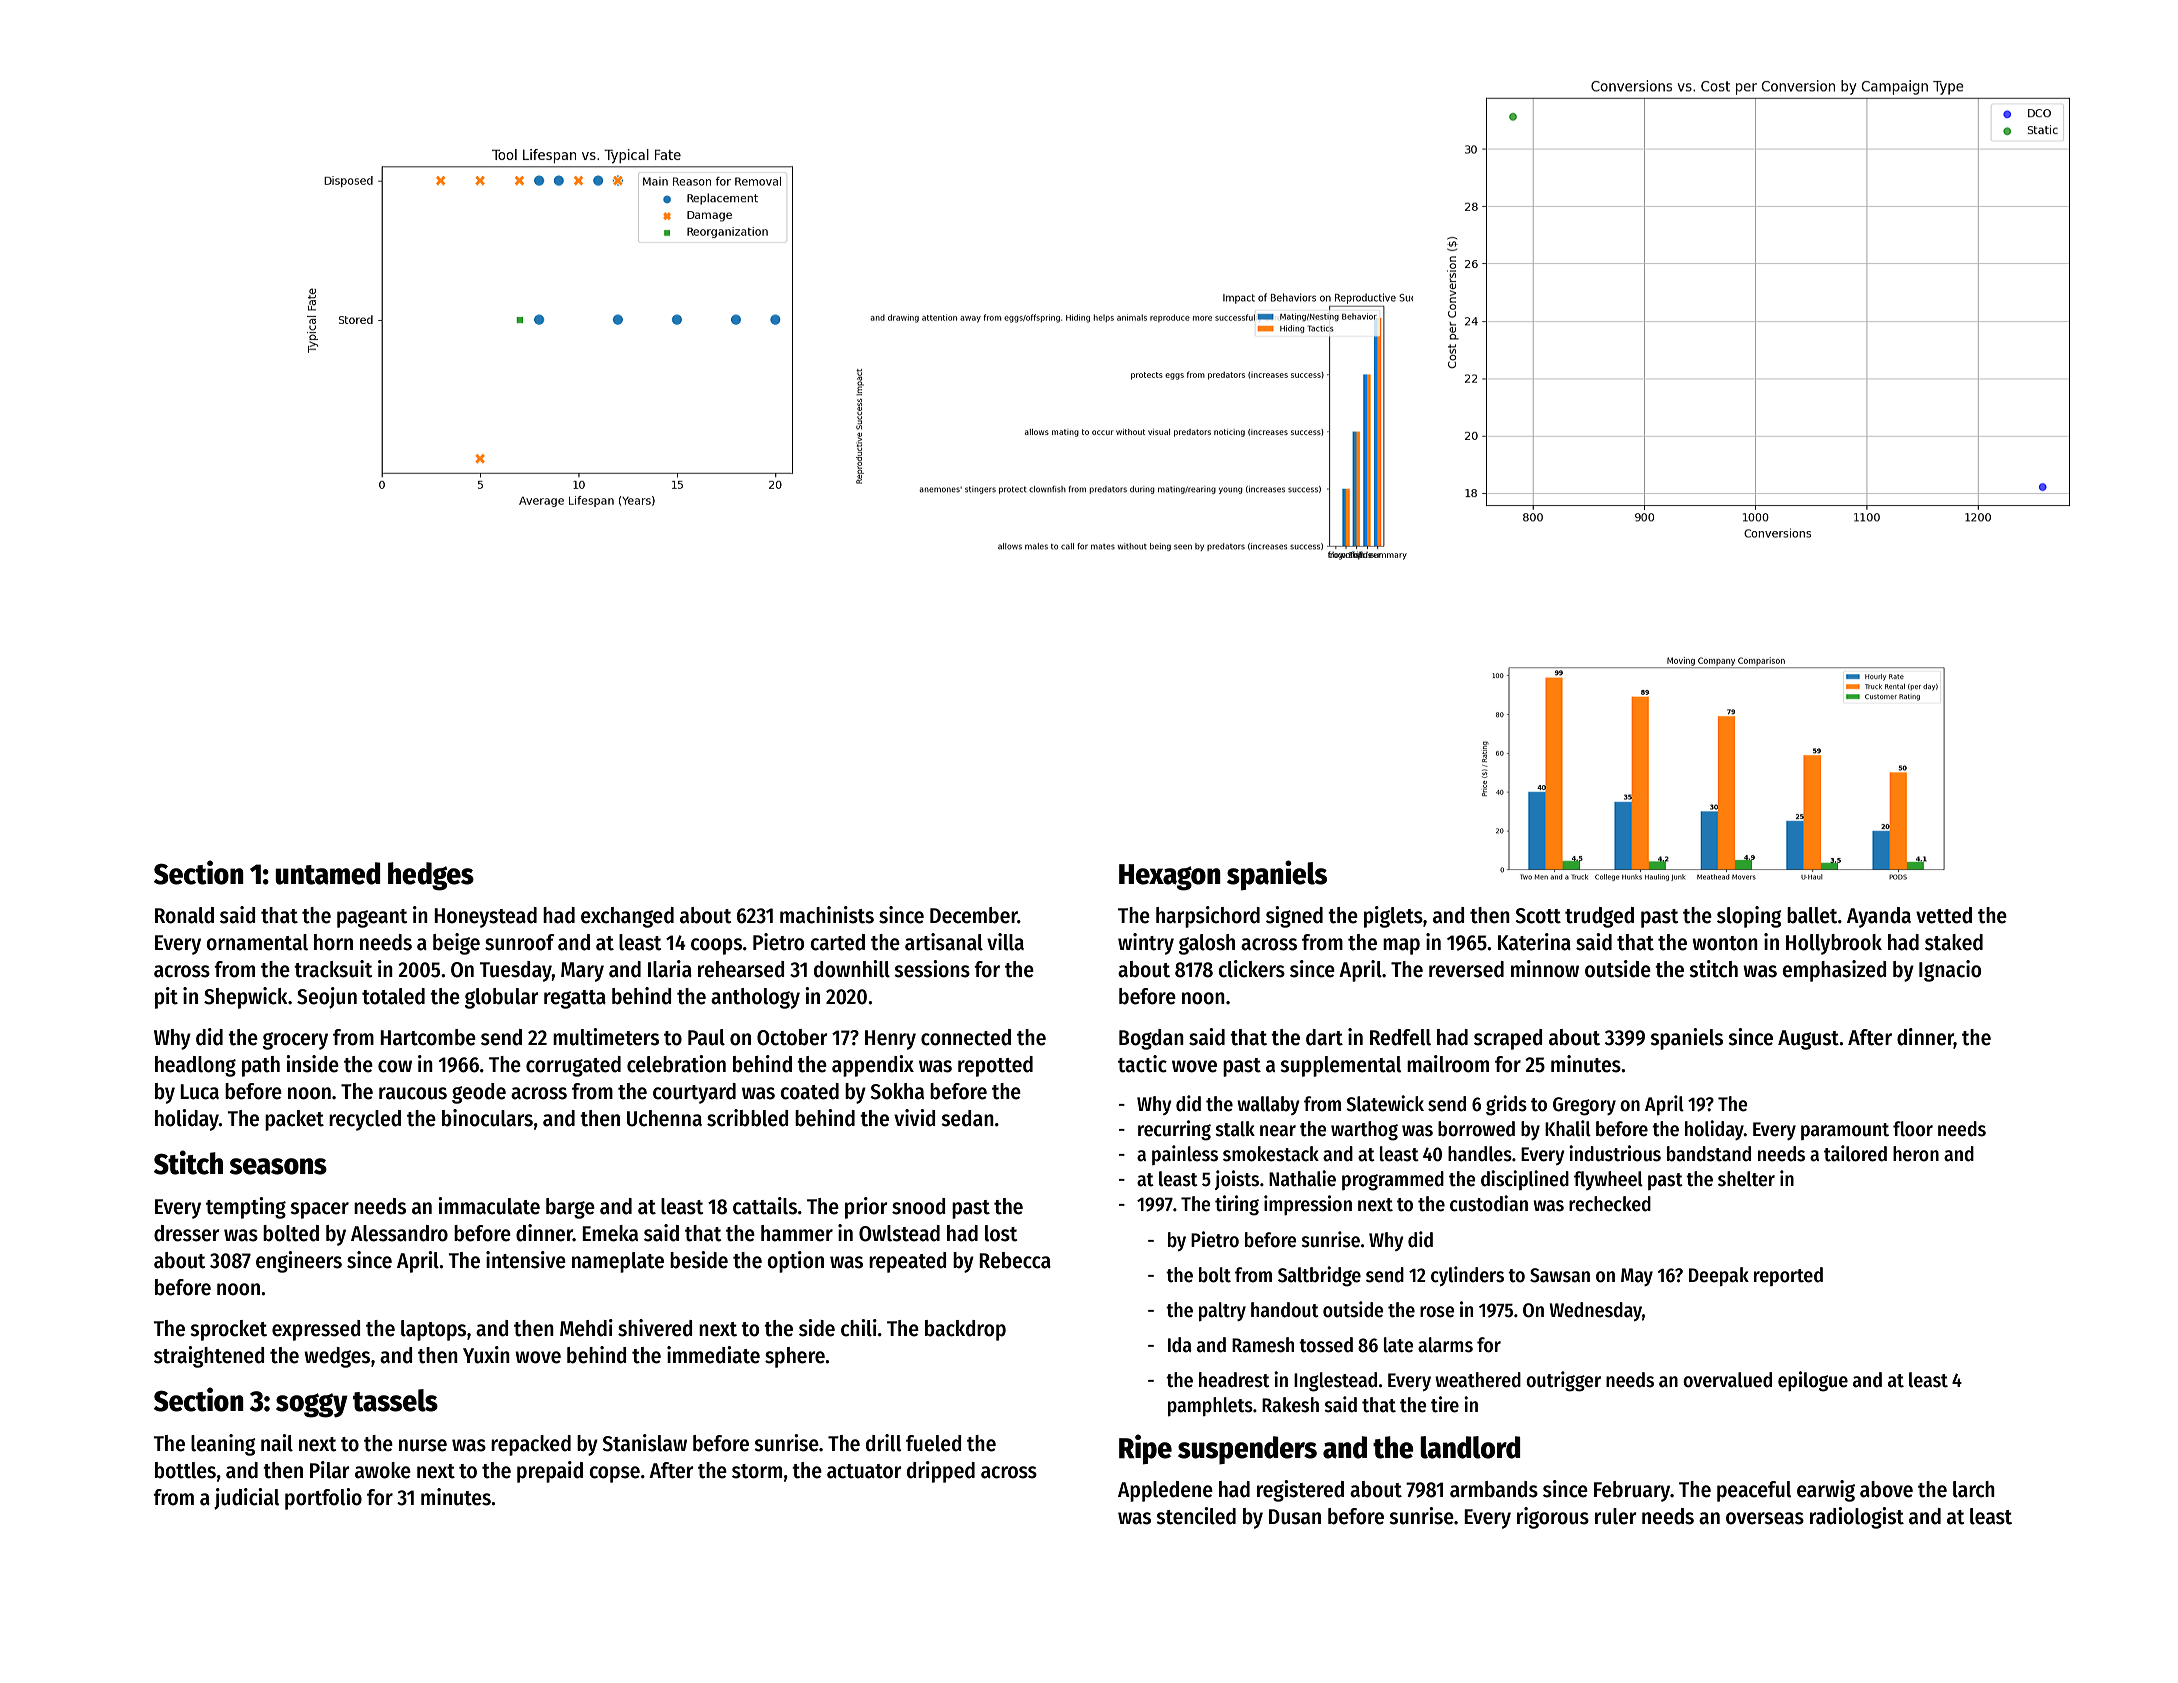  What do you see at coordinates (859, 1328) in the screenshot?
I see `chili` at bounding box center [859, 1328].
